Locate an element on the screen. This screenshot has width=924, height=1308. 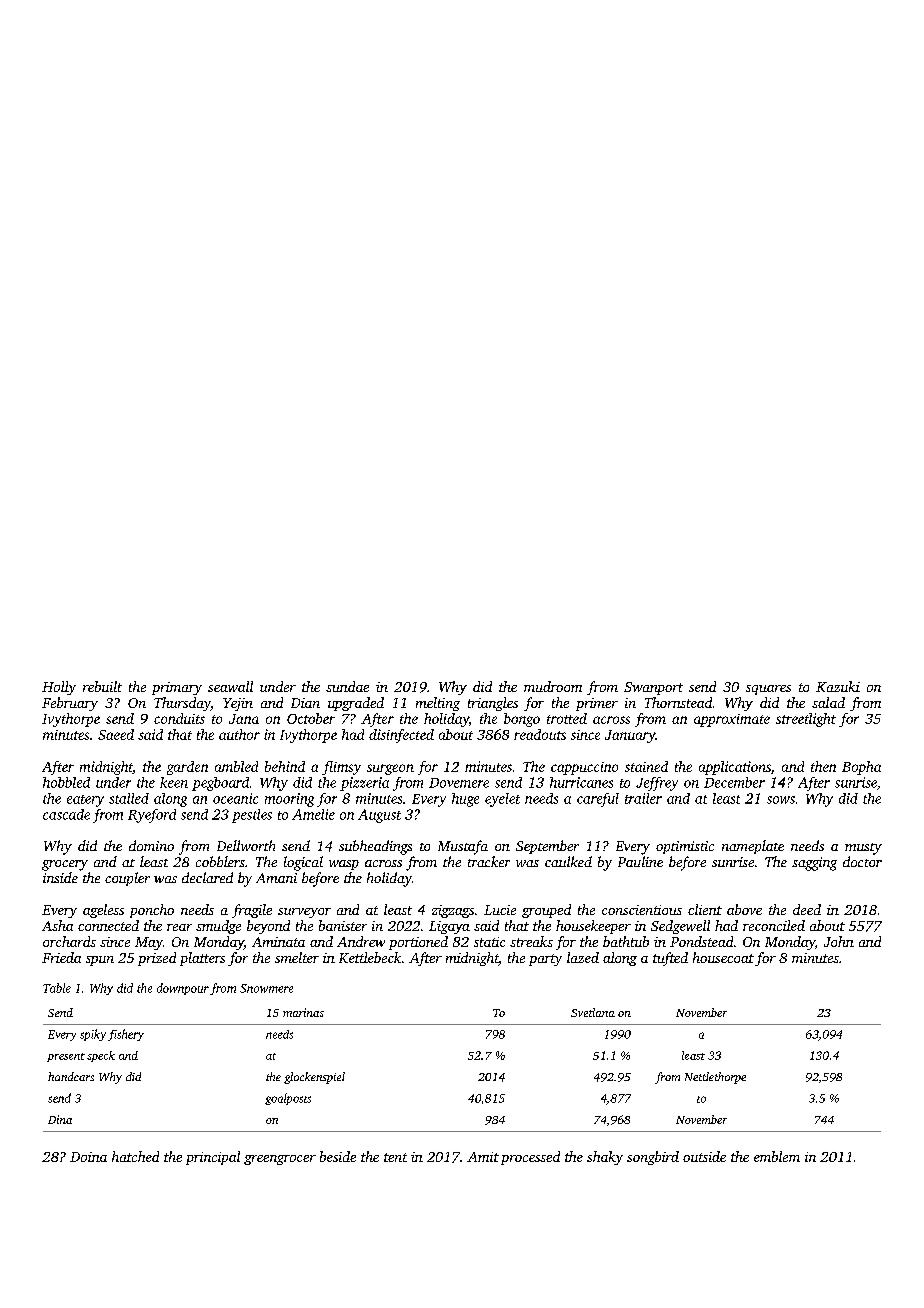
Holly is located at coordinates (59, 688).
